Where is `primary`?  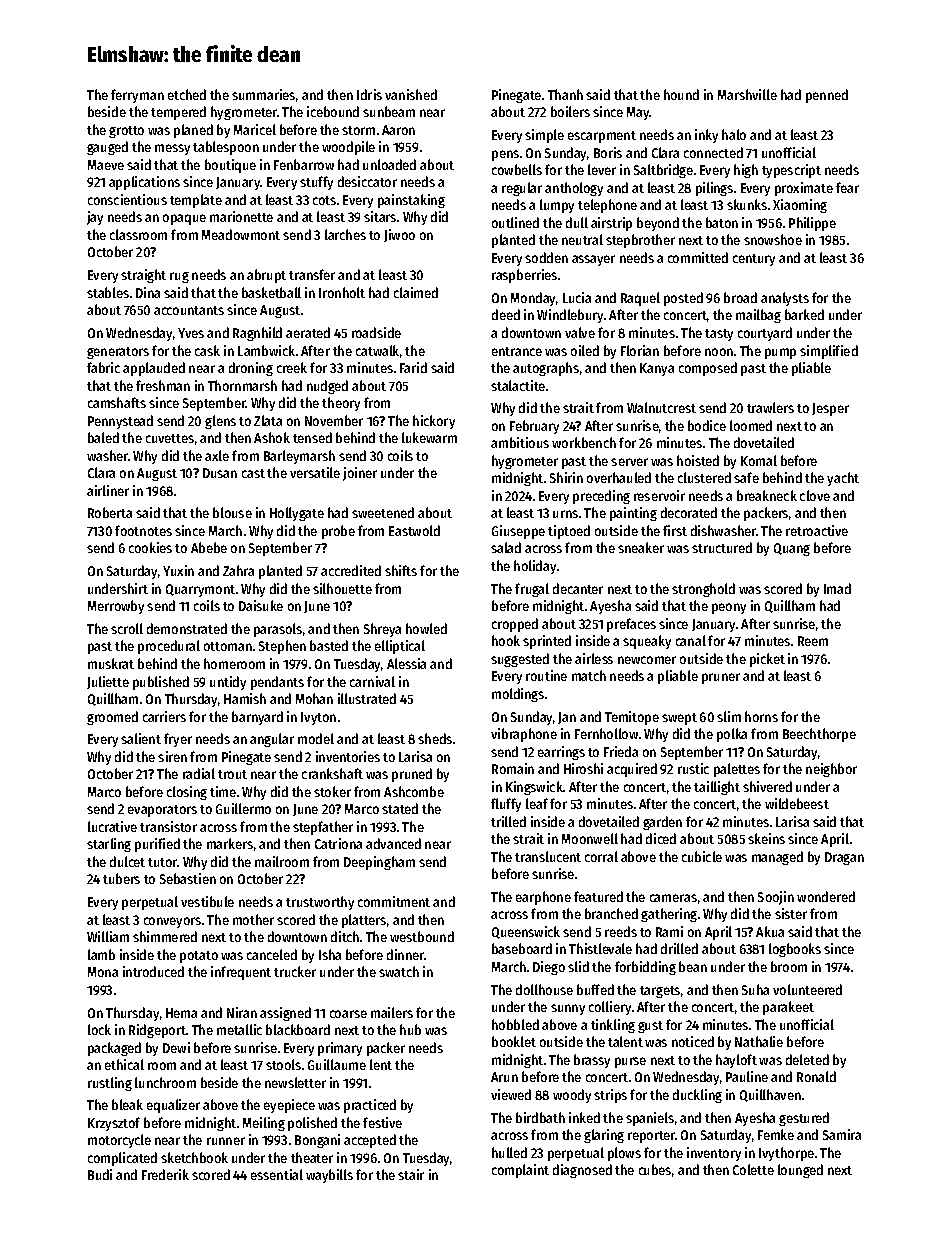
primary is located at coordinates (340, 1049).
